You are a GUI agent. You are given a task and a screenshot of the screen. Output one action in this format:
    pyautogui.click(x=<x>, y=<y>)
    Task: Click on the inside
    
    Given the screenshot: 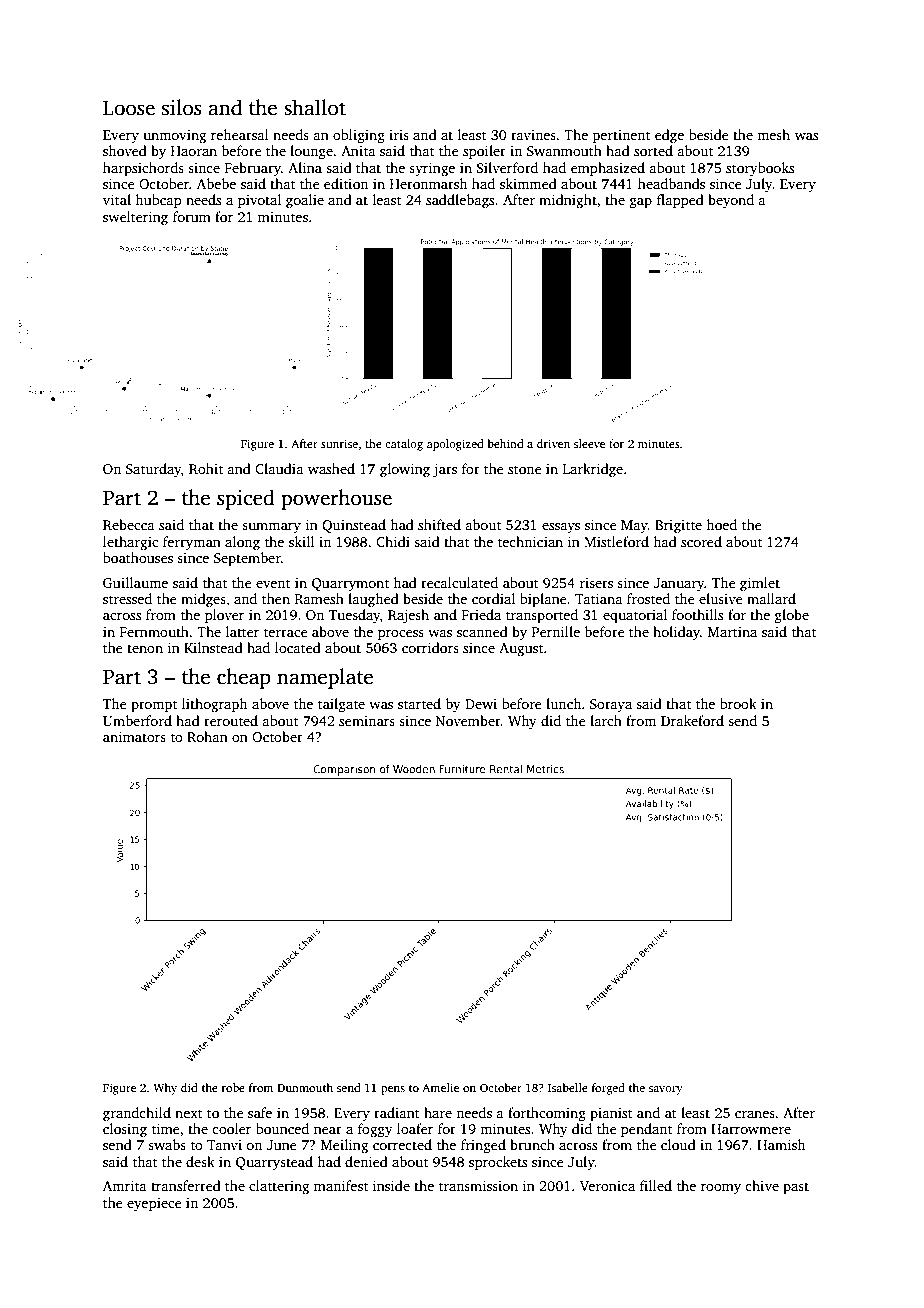 What is the action you would take?
    pyautogui.click(x=391, y=1185)
